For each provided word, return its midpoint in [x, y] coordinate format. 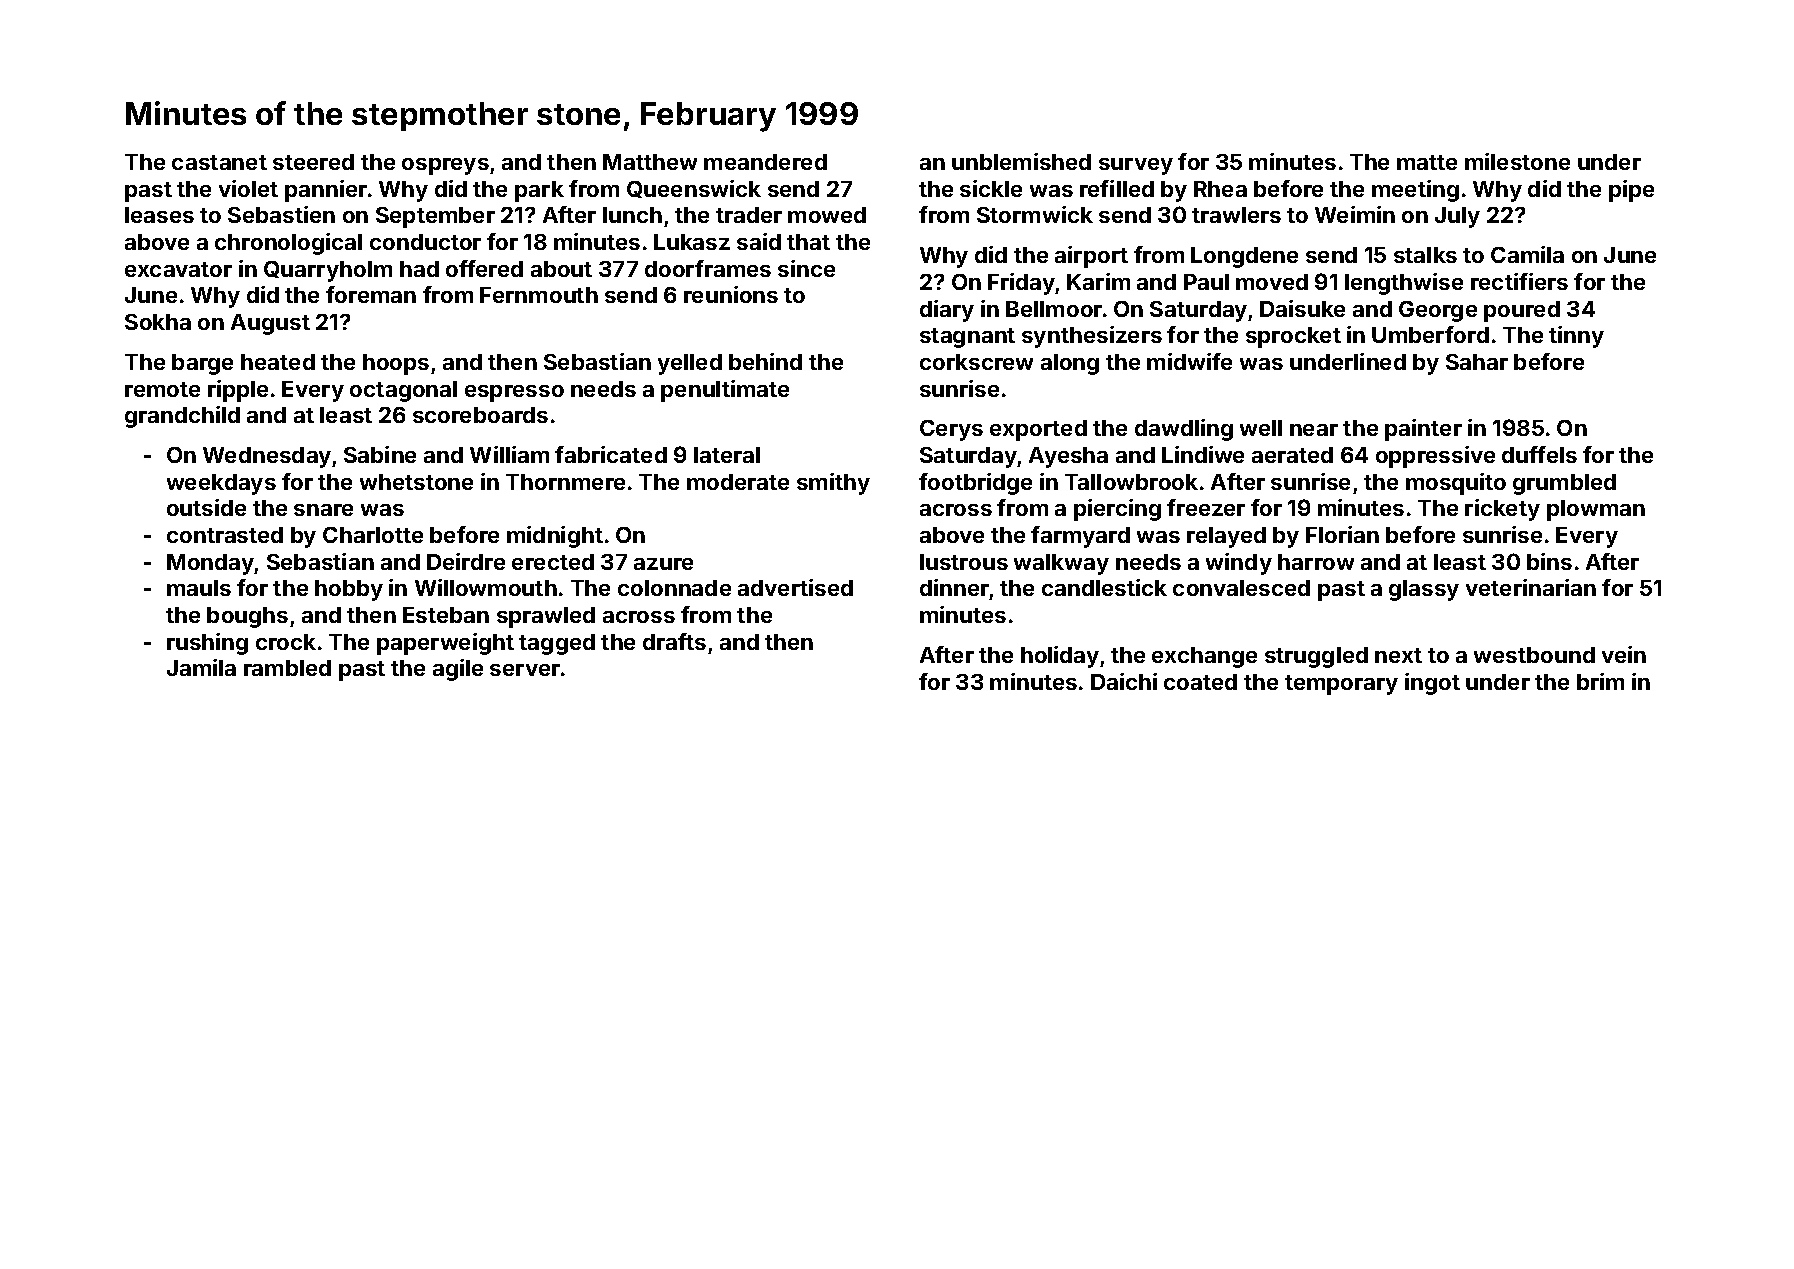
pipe [1631, 191]
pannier [326, 191]
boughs [247, 617]
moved [1272, 282]
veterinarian [1531, 587]
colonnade [674, 588]
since [806, 268]
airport [1091, 257]
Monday [211, 564]
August [270, 324]
